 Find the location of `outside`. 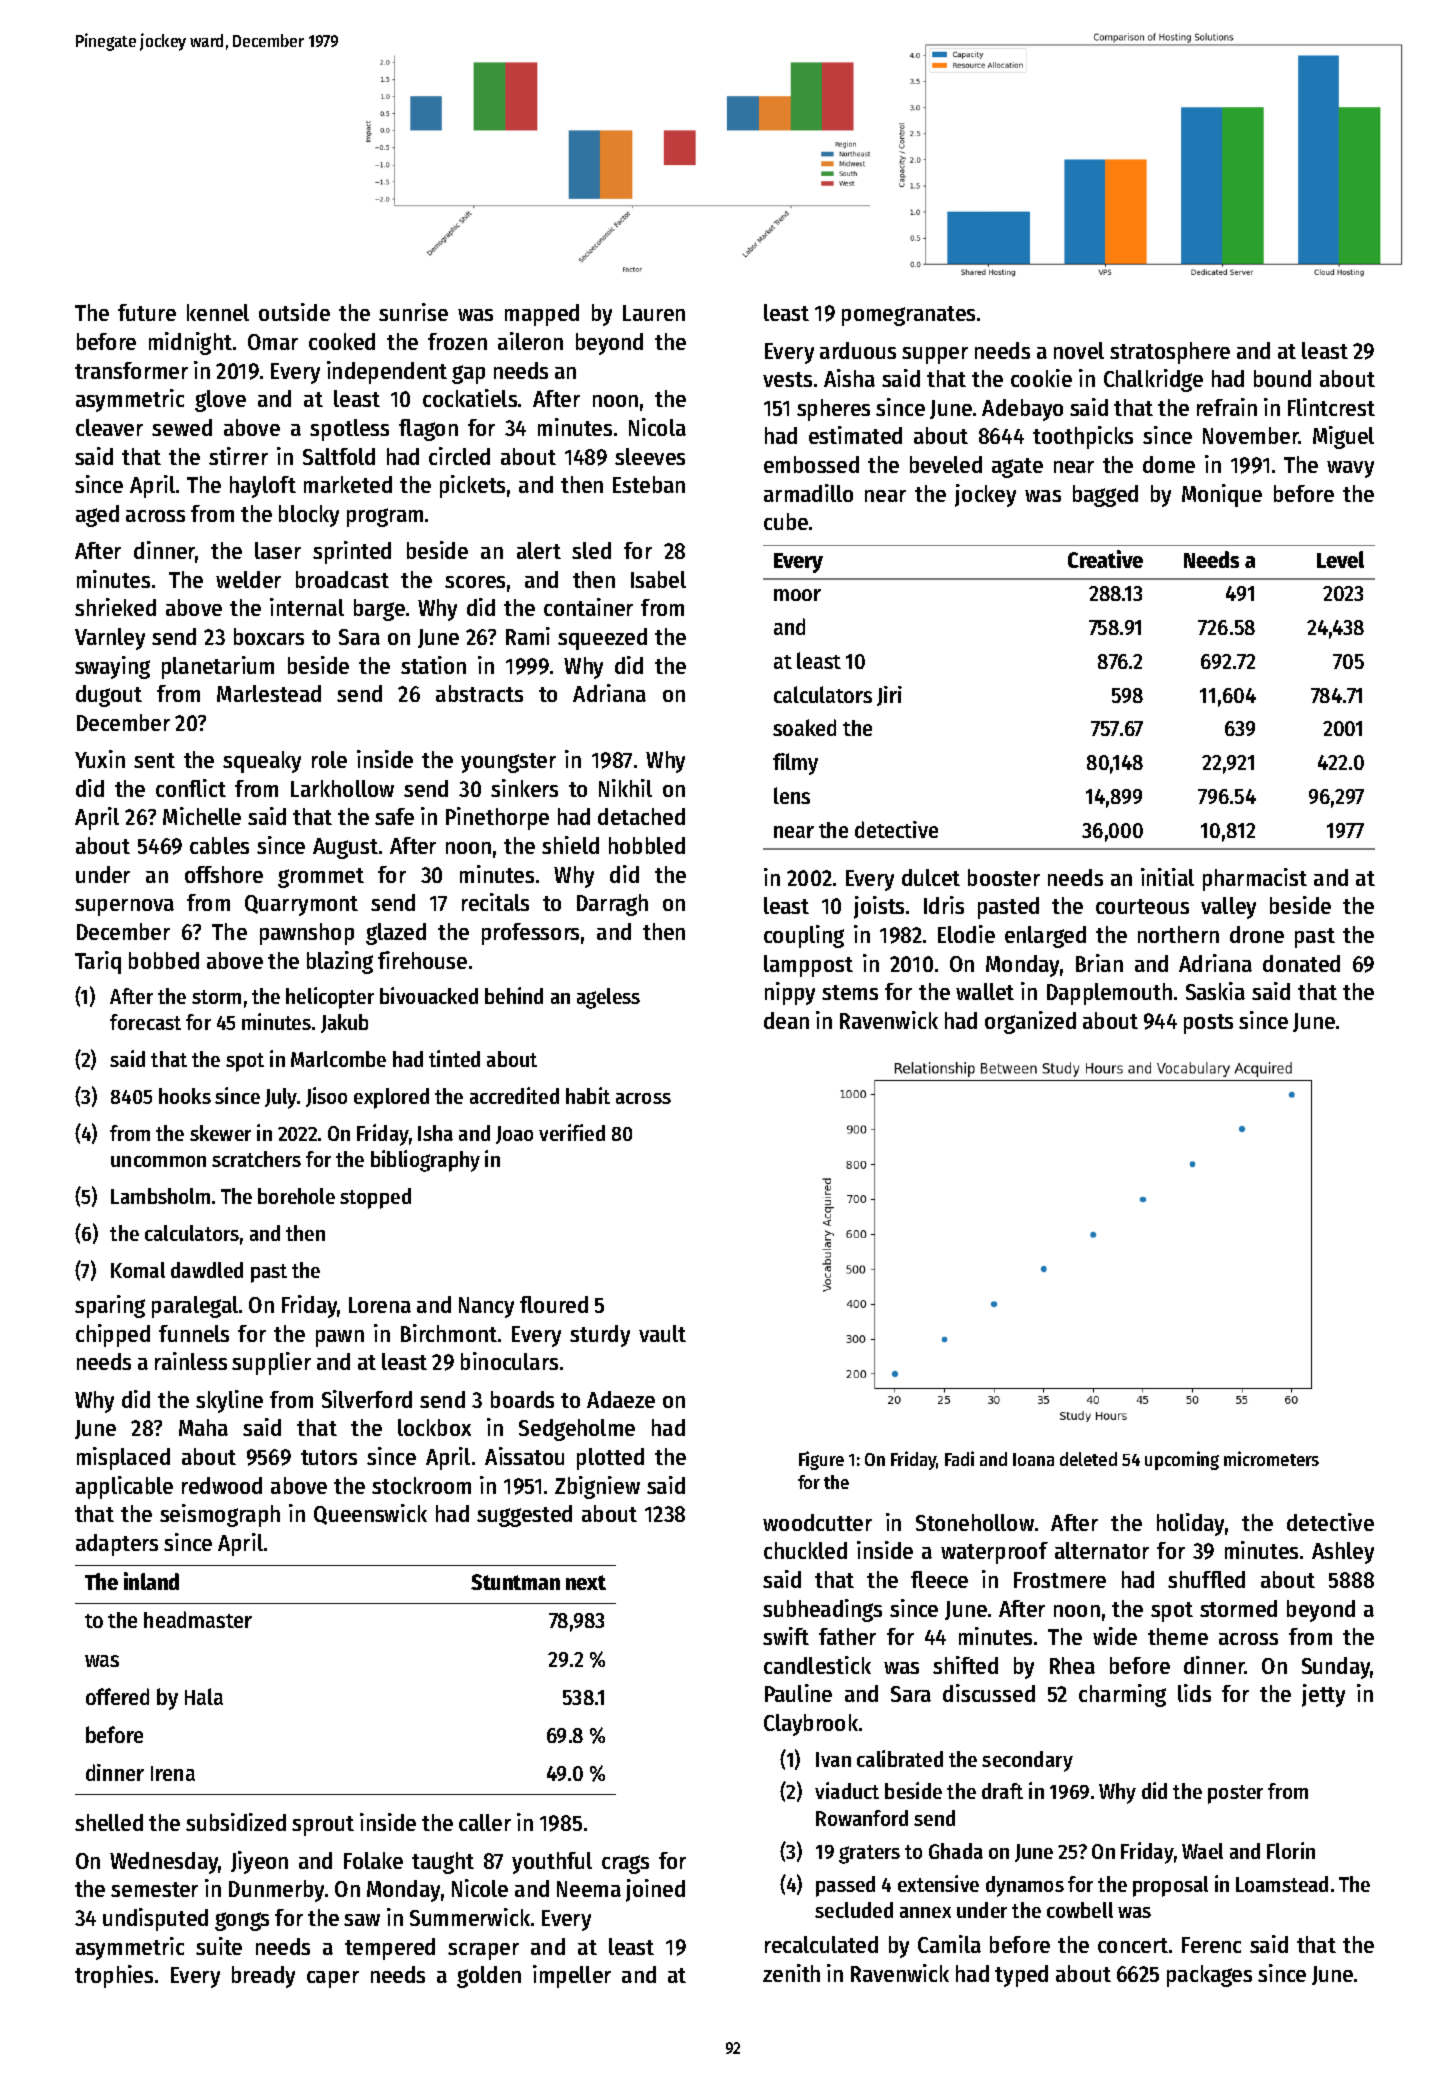

outside is located at coordinates (294, 312).
